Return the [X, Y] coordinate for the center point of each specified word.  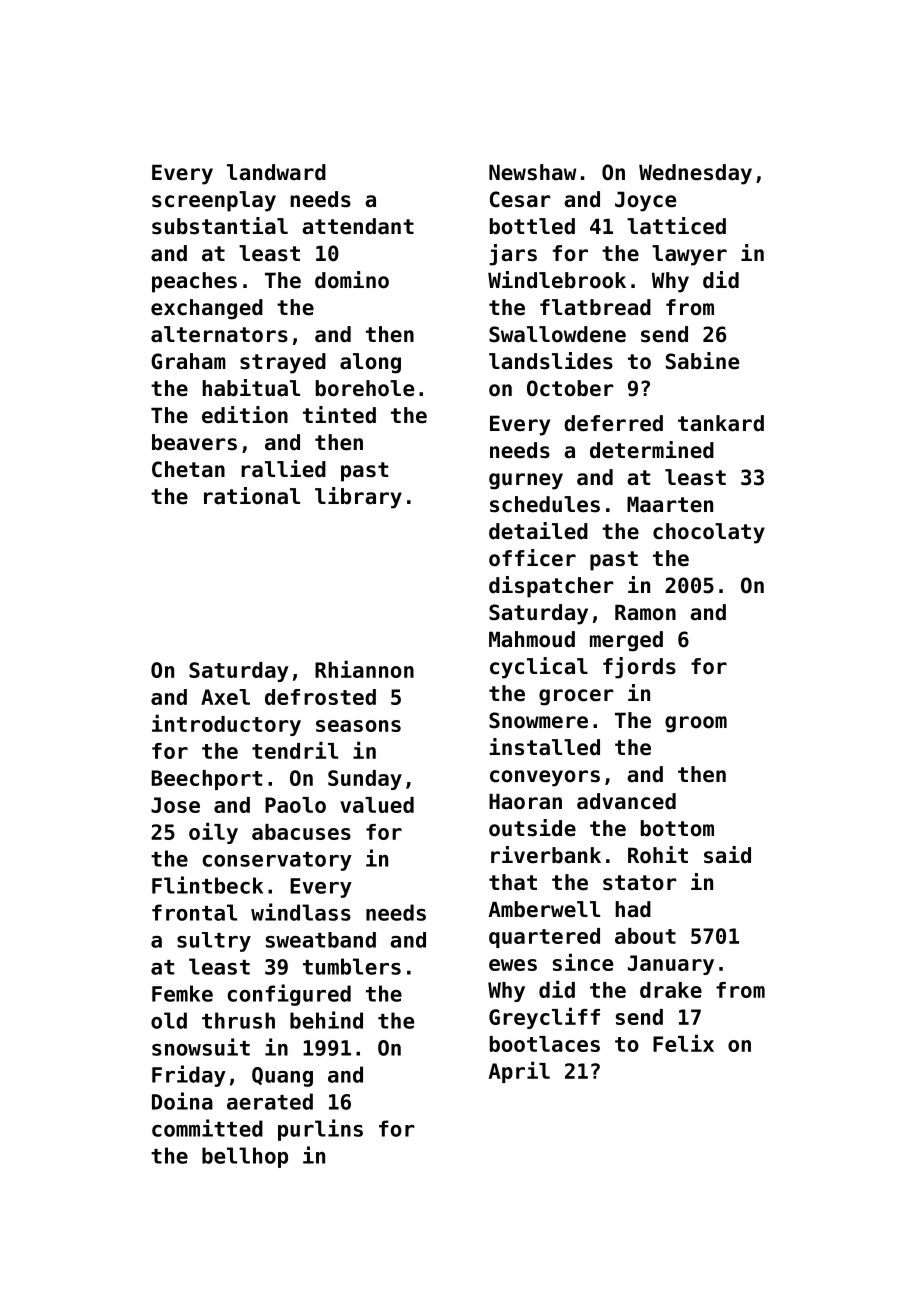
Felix [683, 1043]
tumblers [352, 966]
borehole [365, 388]
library [358, 498]
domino [352, 280]
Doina [182, 1101]
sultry [214, 942]
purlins [320, 1130]
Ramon [645, 612]
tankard [721, 423]
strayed [283, 363]
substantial [220, 226]
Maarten [670, 504]
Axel [225, 697]
